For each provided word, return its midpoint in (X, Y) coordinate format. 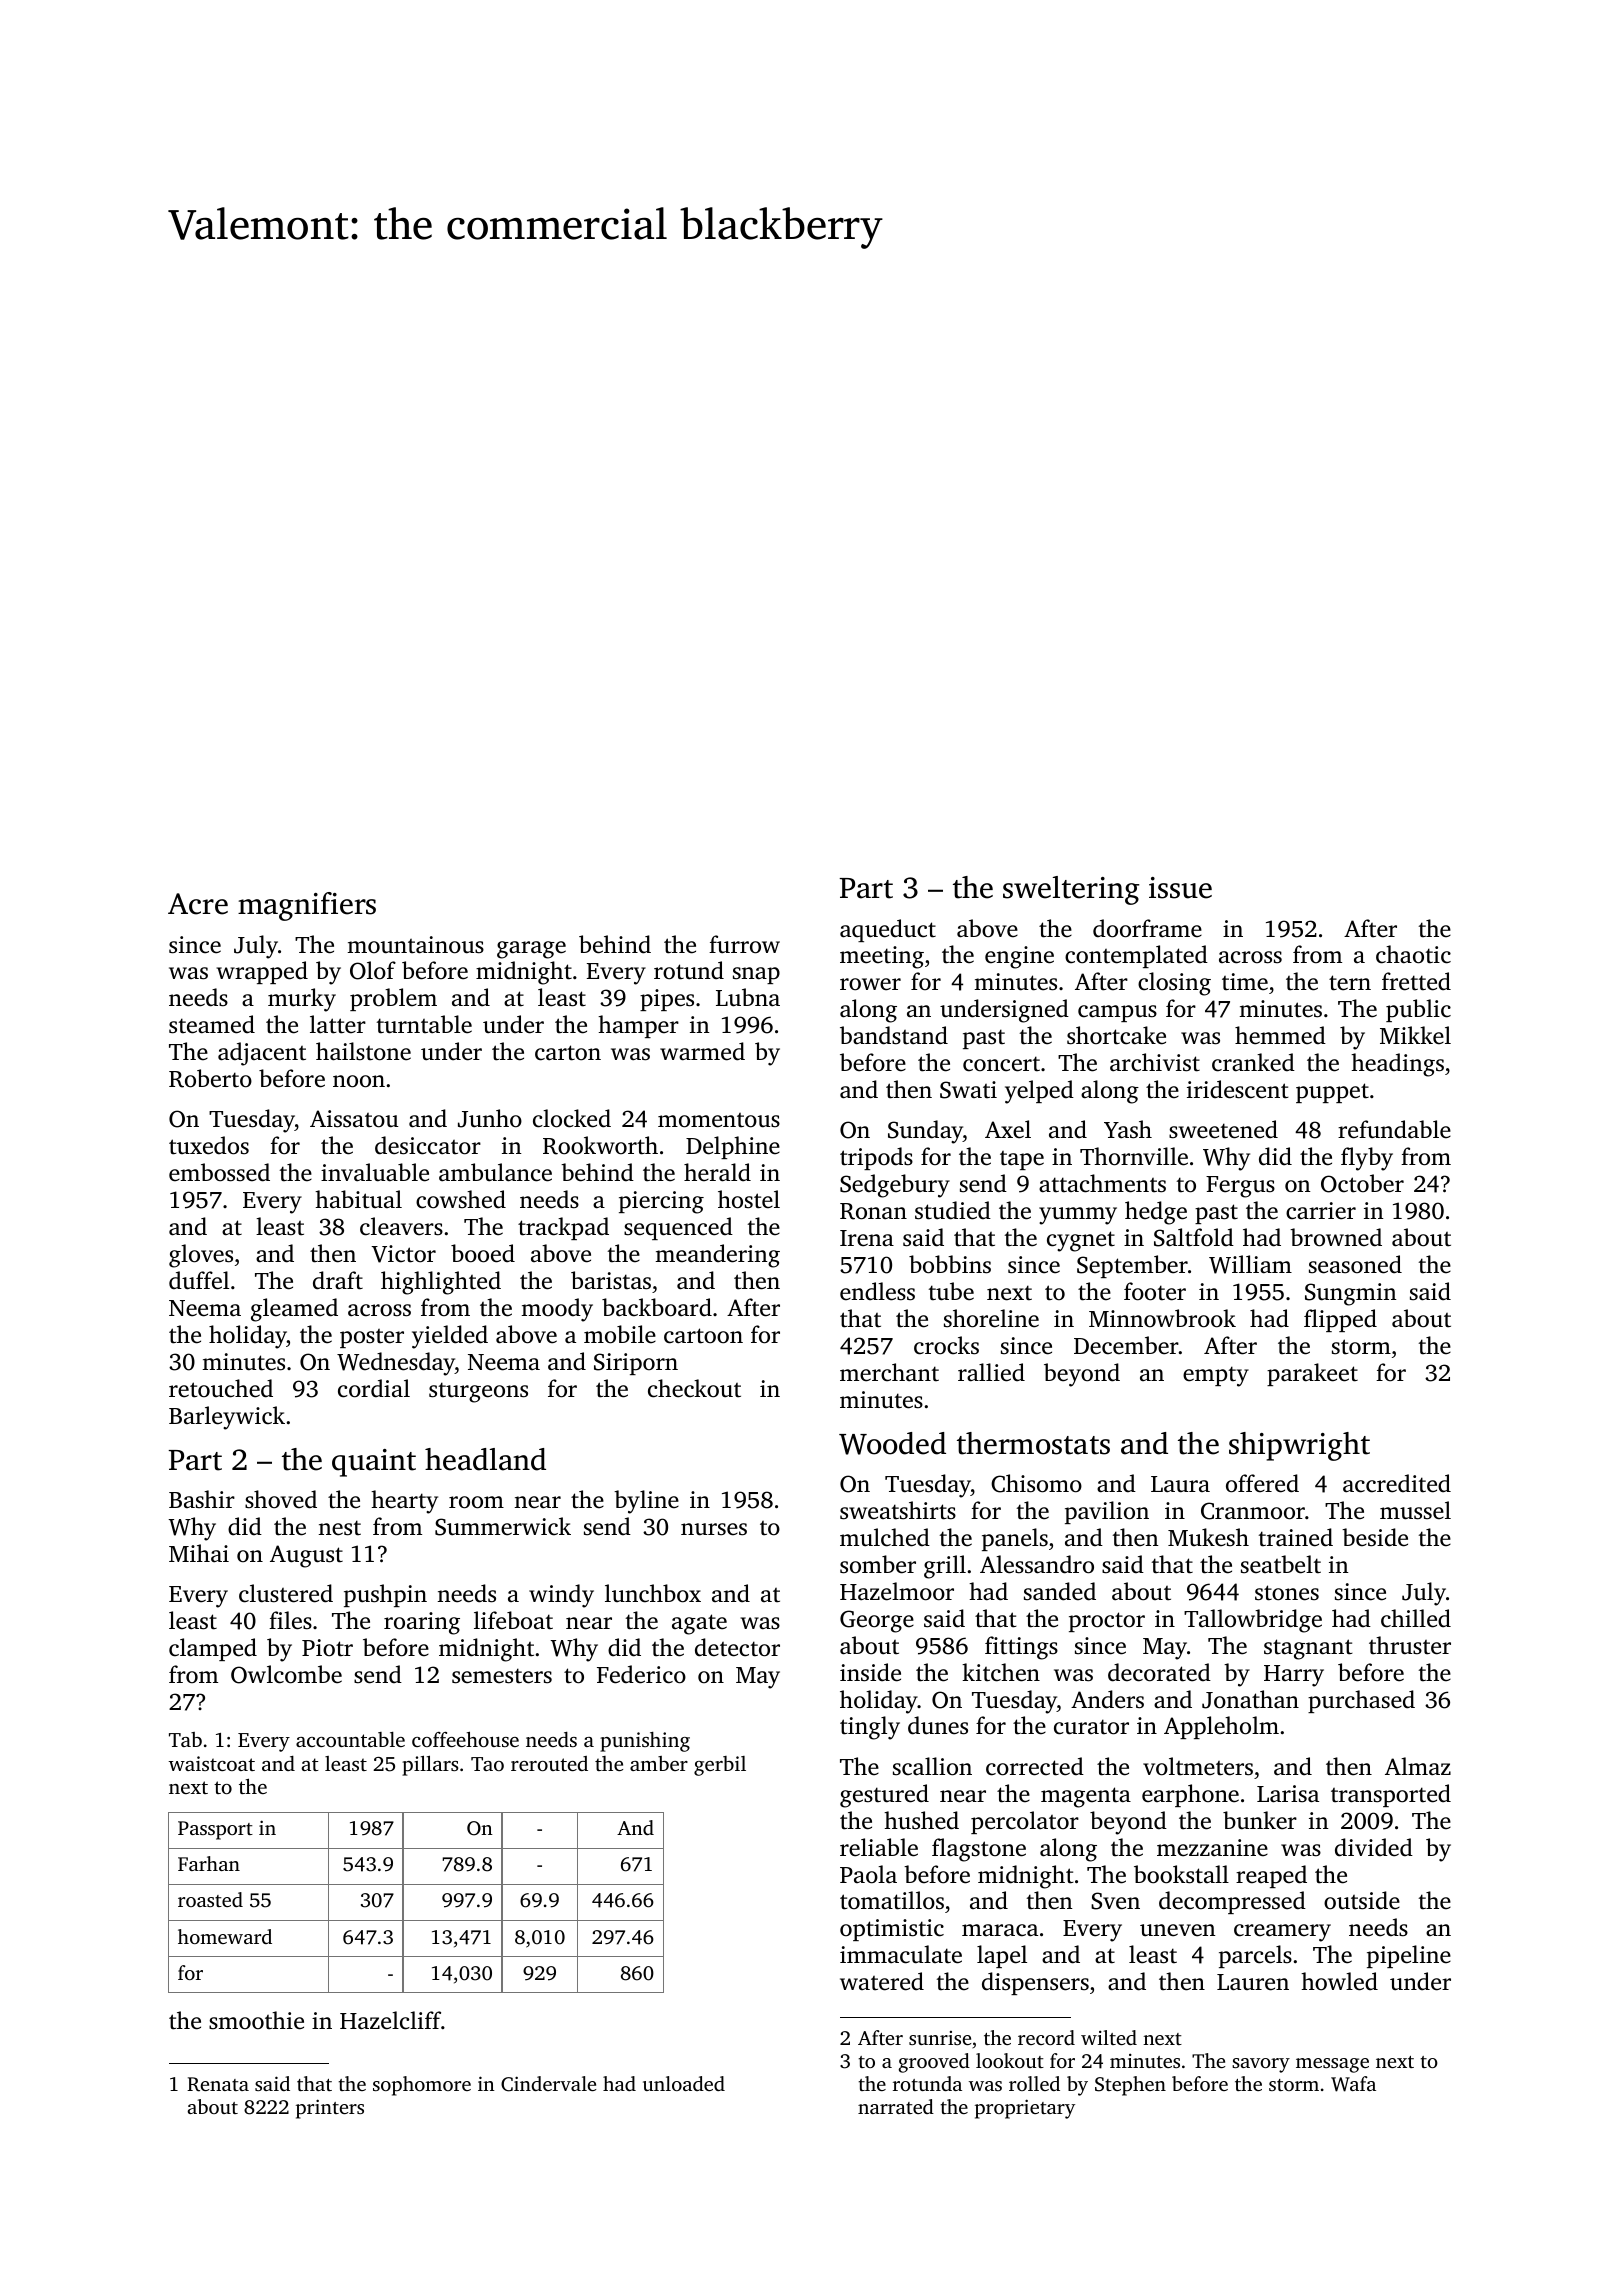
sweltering (1071, 890)
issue (1180, 888)
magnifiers (307, 906)
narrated (896, 2106)
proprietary (1025, 2109)
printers (330, 2109)
